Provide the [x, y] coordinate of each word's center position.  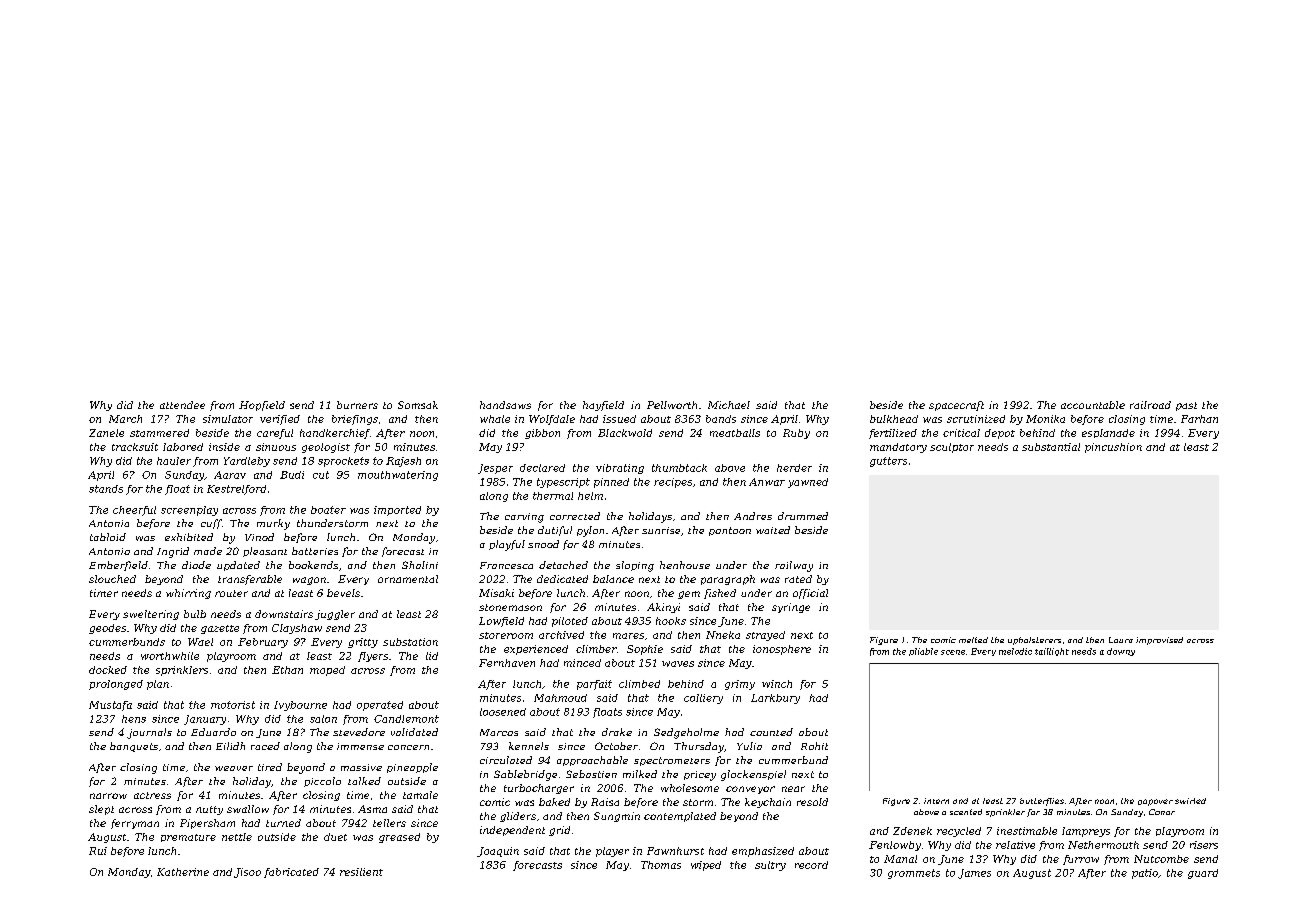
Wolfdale [552, 420]
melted [973, 640]
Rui [98, 851]
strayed [765, 636]
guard [1203, 874]
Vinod [259, 537]
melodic [1015, 651]
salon [323, 719]
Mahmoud [560, 698]
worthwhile [170, 656]
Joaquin [498, 852]
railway [794, 566]
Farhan [1199, 419]
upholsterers [1034, 641]
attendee [182, 405]
